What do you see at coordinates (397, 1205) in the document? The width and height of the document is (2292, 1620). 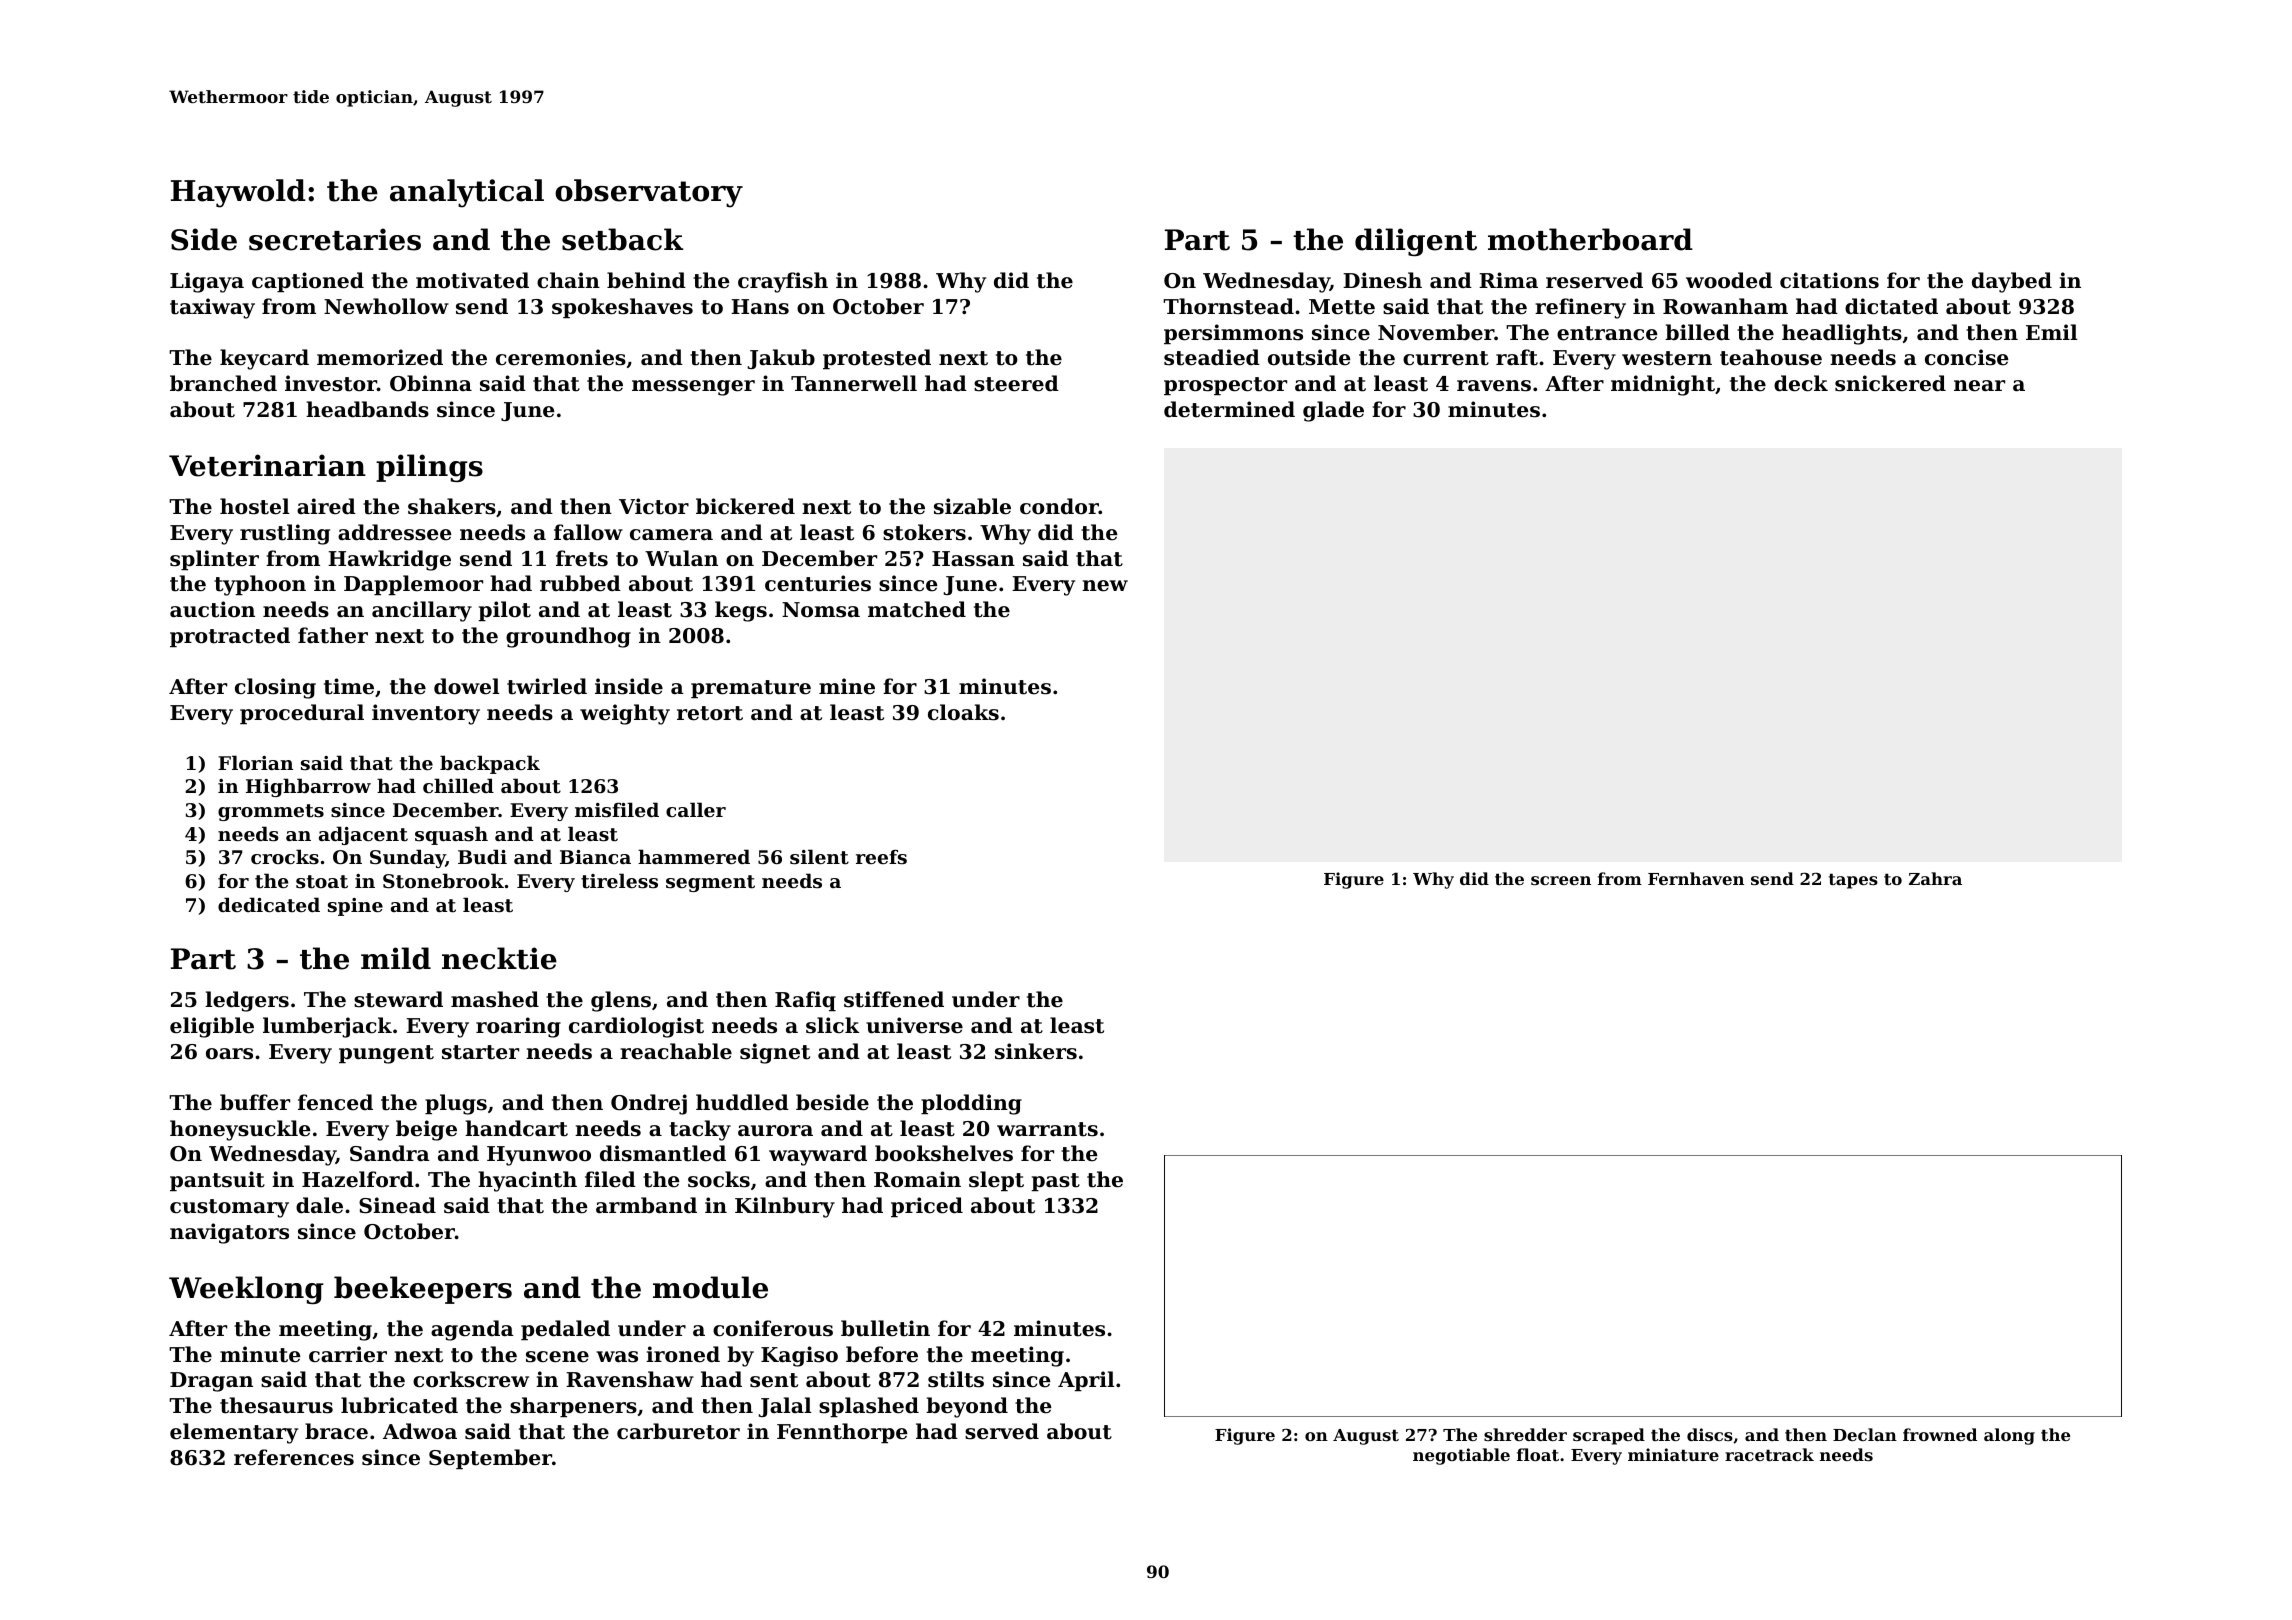 I see `Sinead` at bounding box center [397, 1205].
